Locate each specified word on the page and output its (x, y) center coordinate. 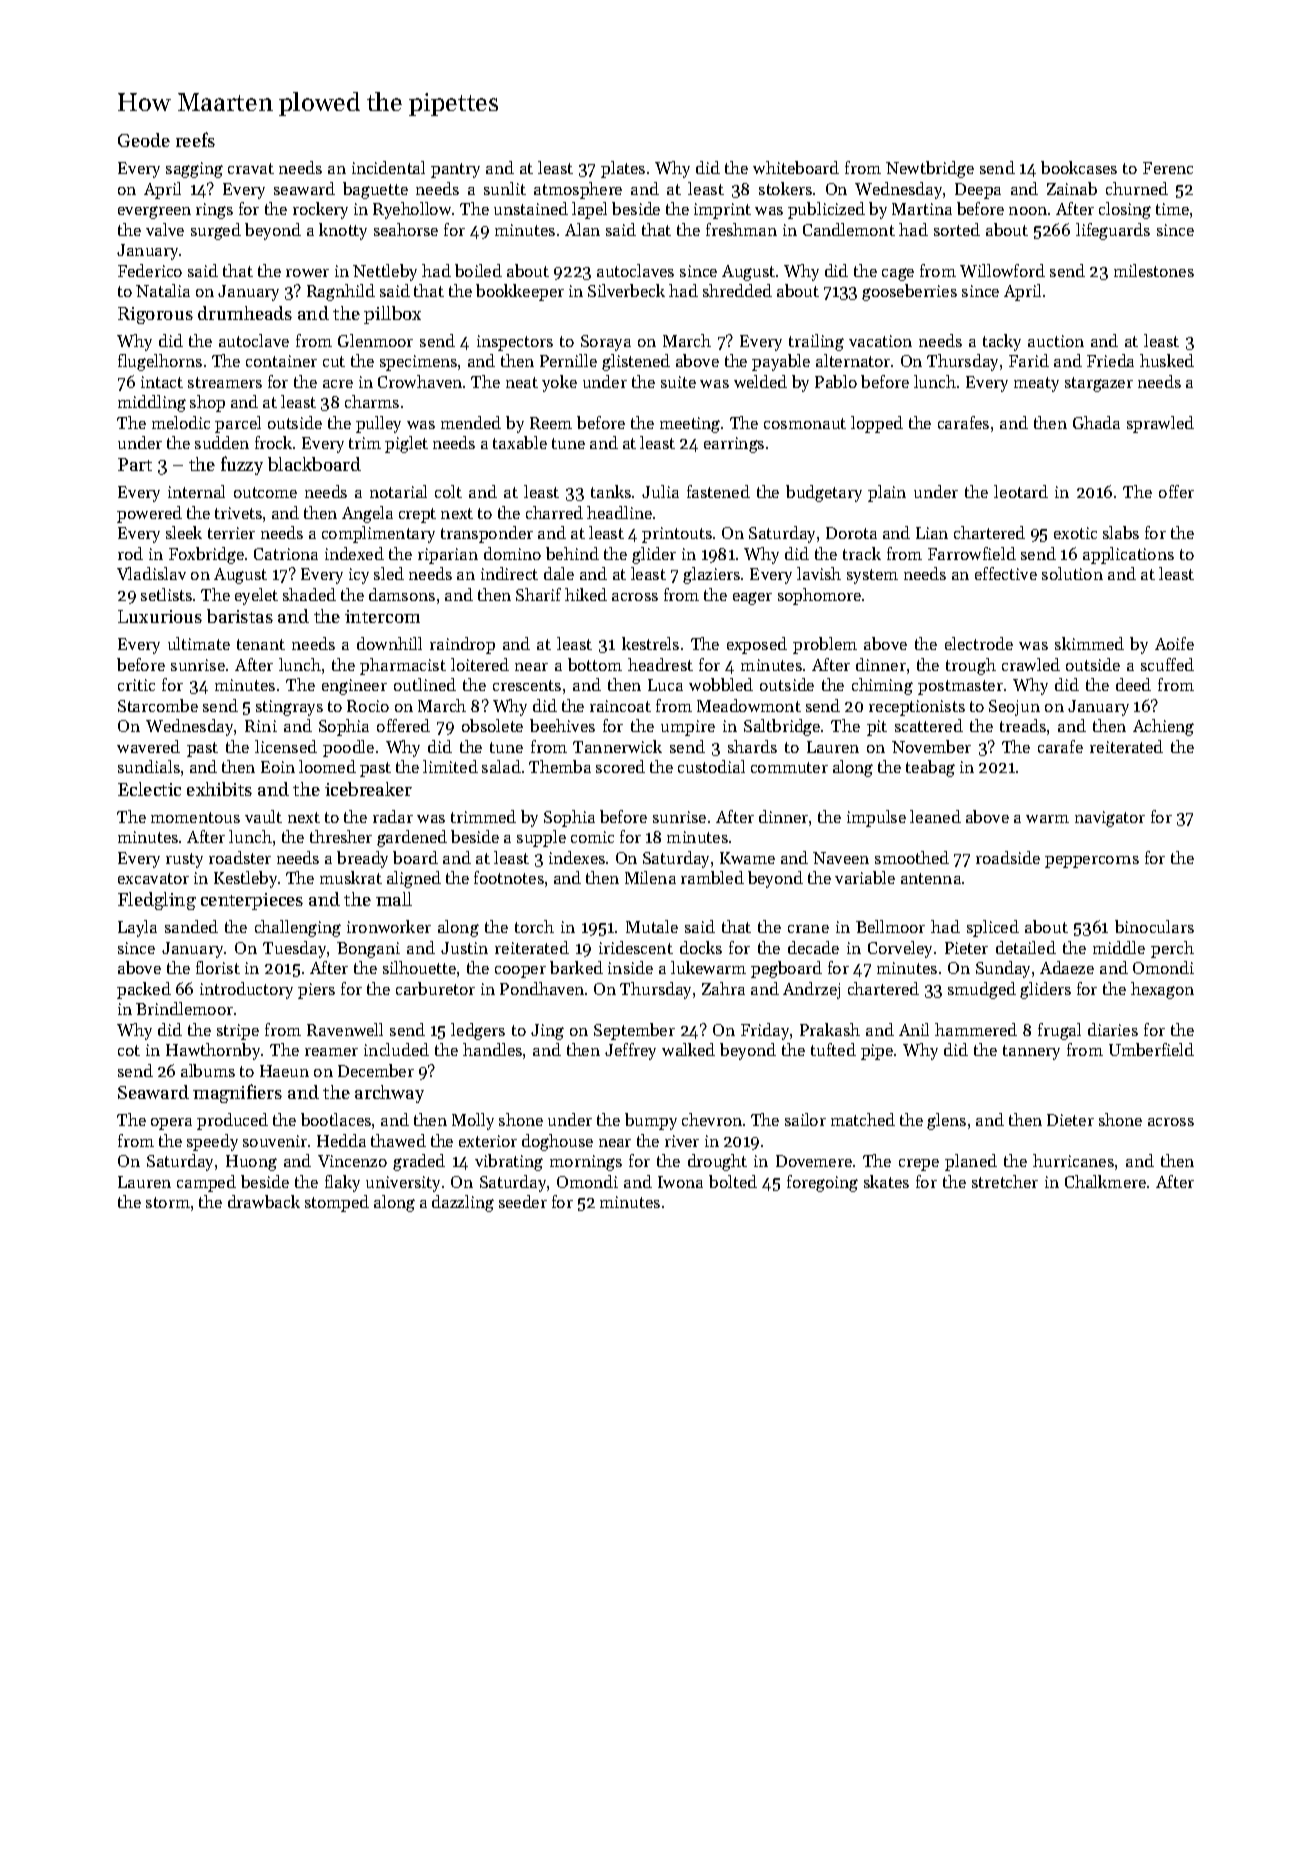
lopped (877, 424)
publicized (826, 210)
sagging (194, 170)
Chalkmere (1105, 1181)
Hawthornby (214, 1051)
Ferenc (1168, 168)
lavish (819, 573)
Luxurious (160, 616)
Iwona (680, 1182)
